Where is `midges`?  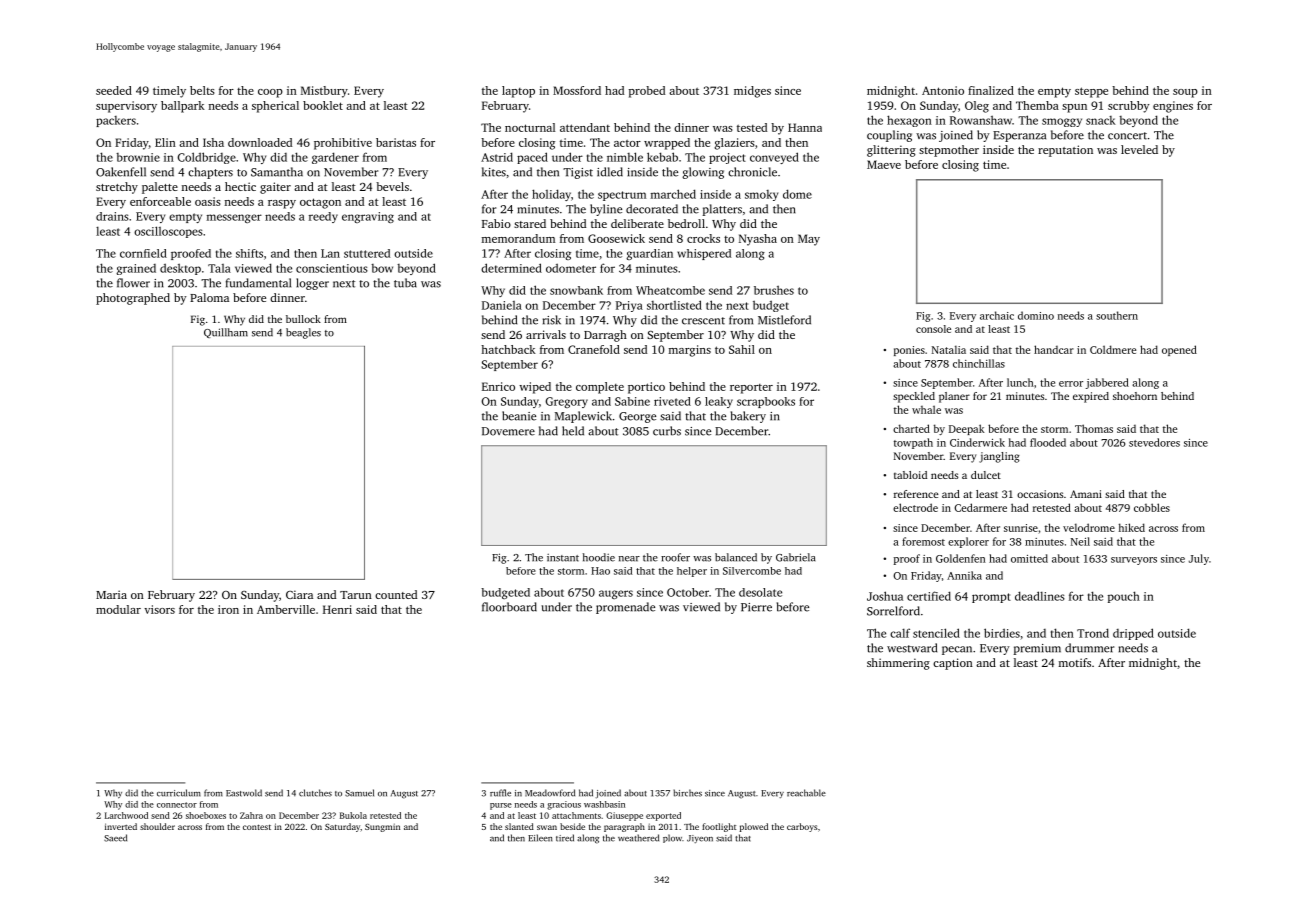
midges is located at coordinates (752, 92).
